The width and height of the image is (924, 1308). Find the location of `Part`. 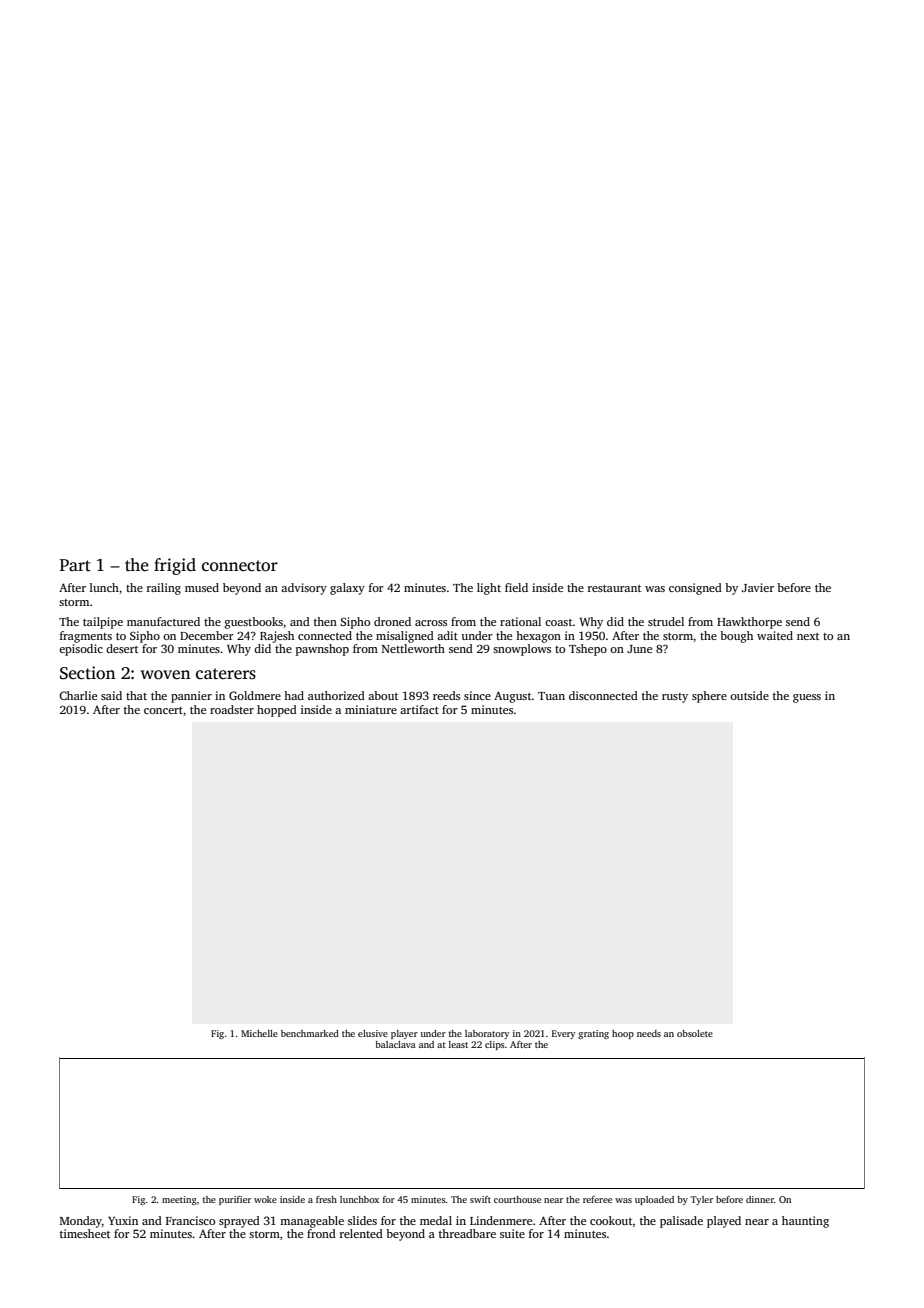

Part is located at coordinates (75, 565).
